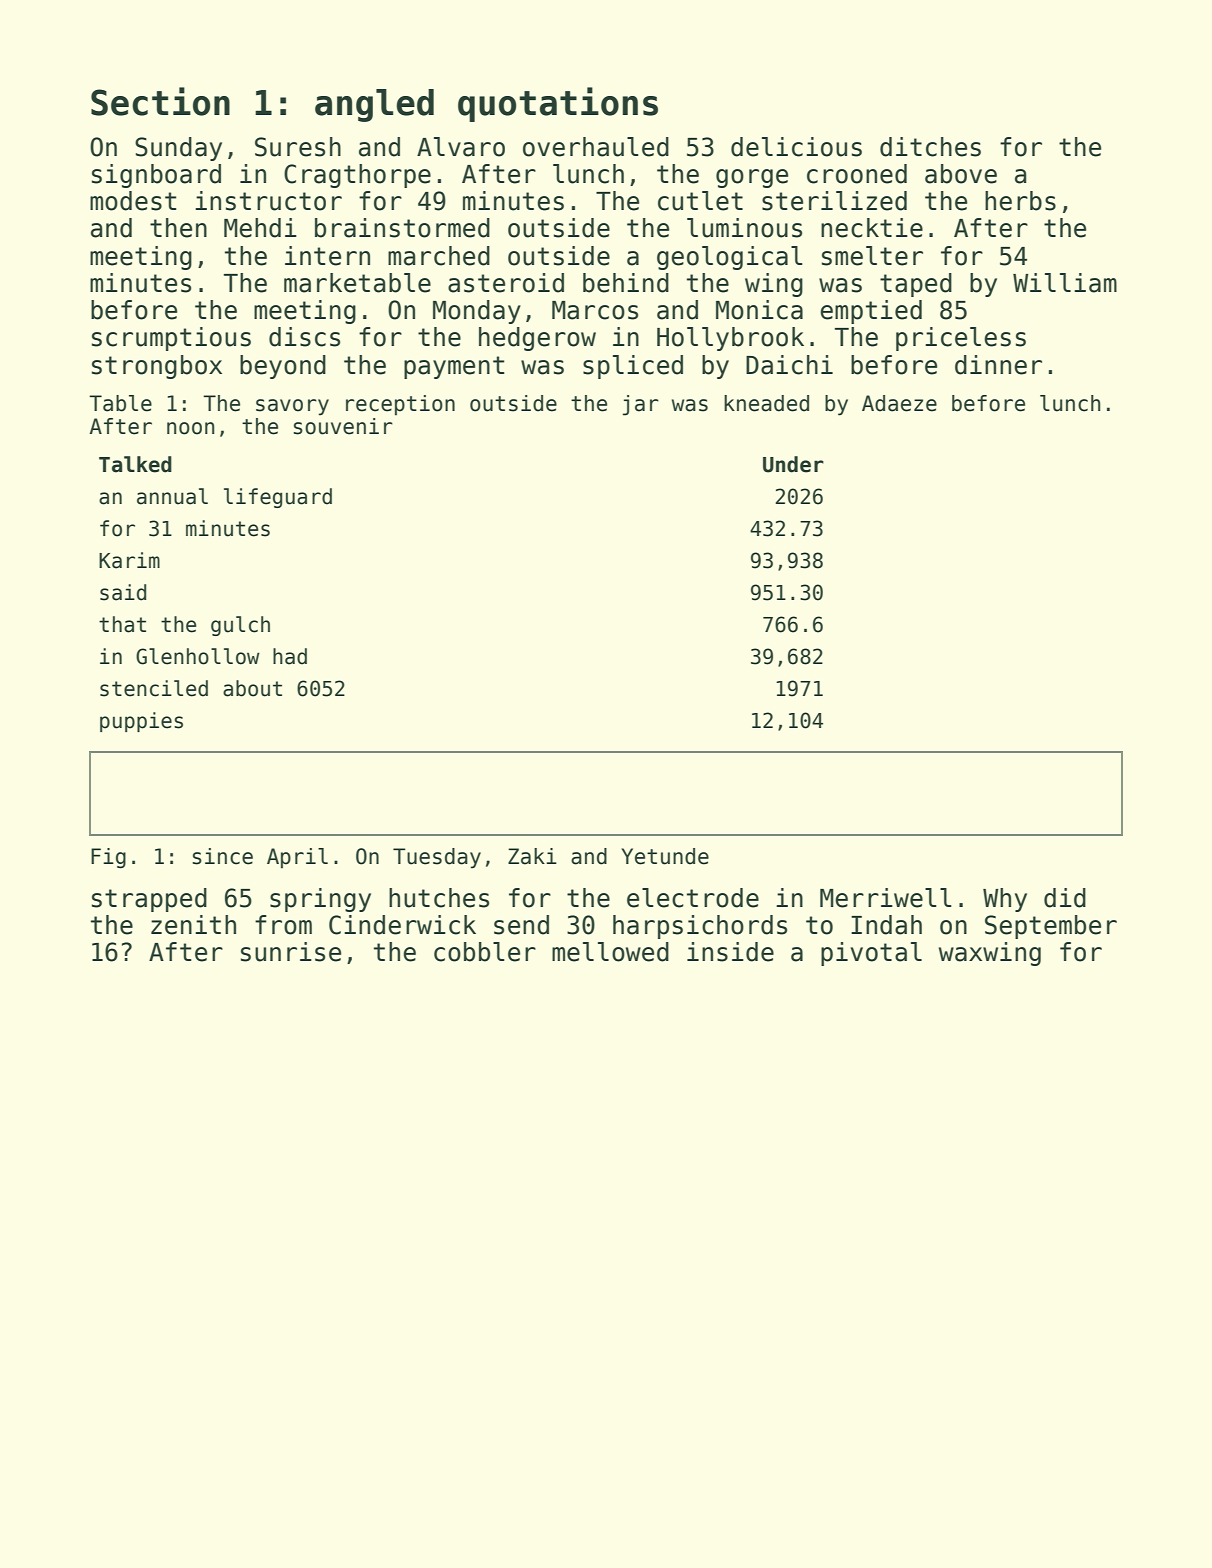  I want to click on Karim, so click(129, 560).
